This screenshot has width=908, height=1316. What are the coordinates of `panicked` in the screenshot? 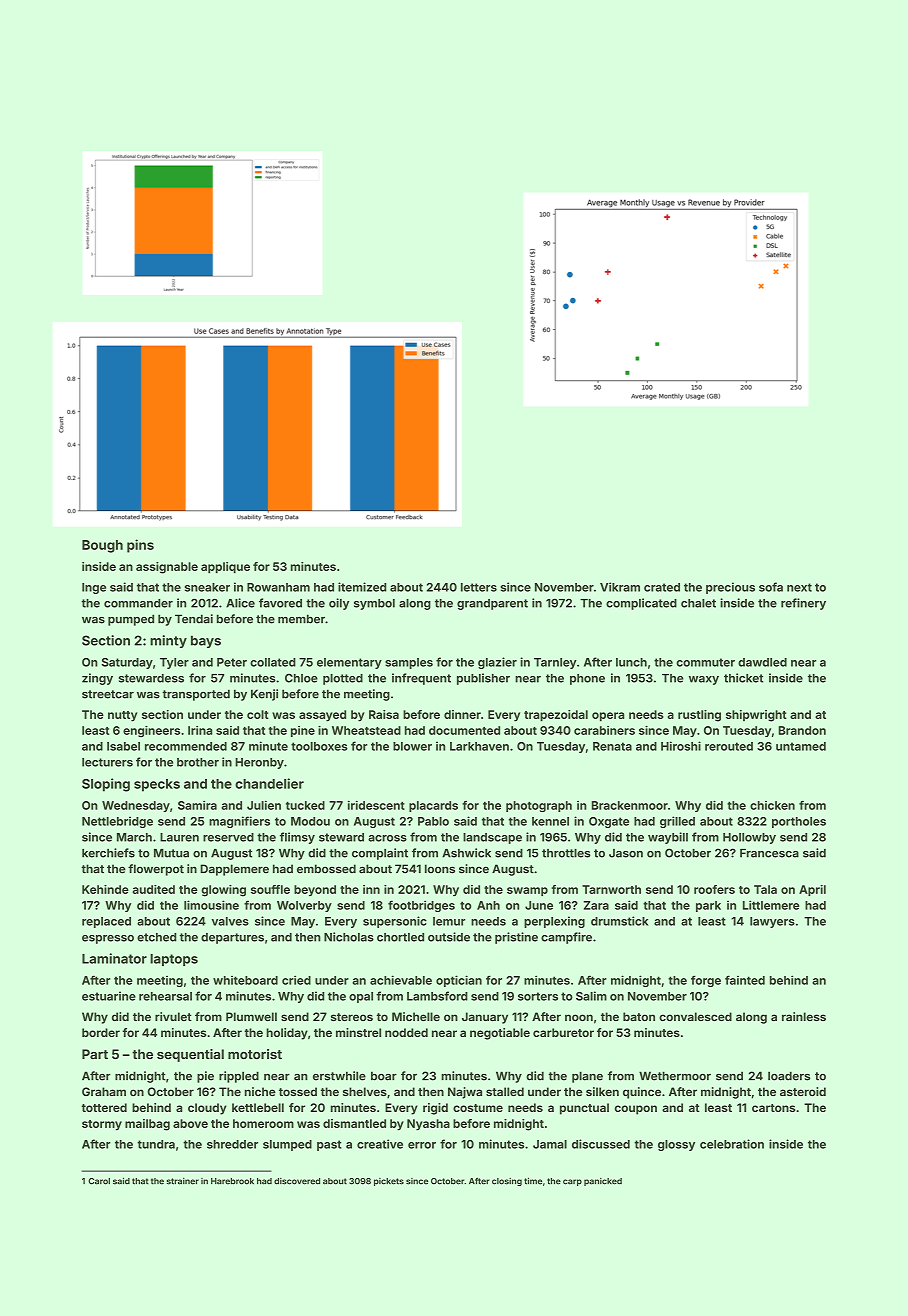 It's located at (603, 1182).
